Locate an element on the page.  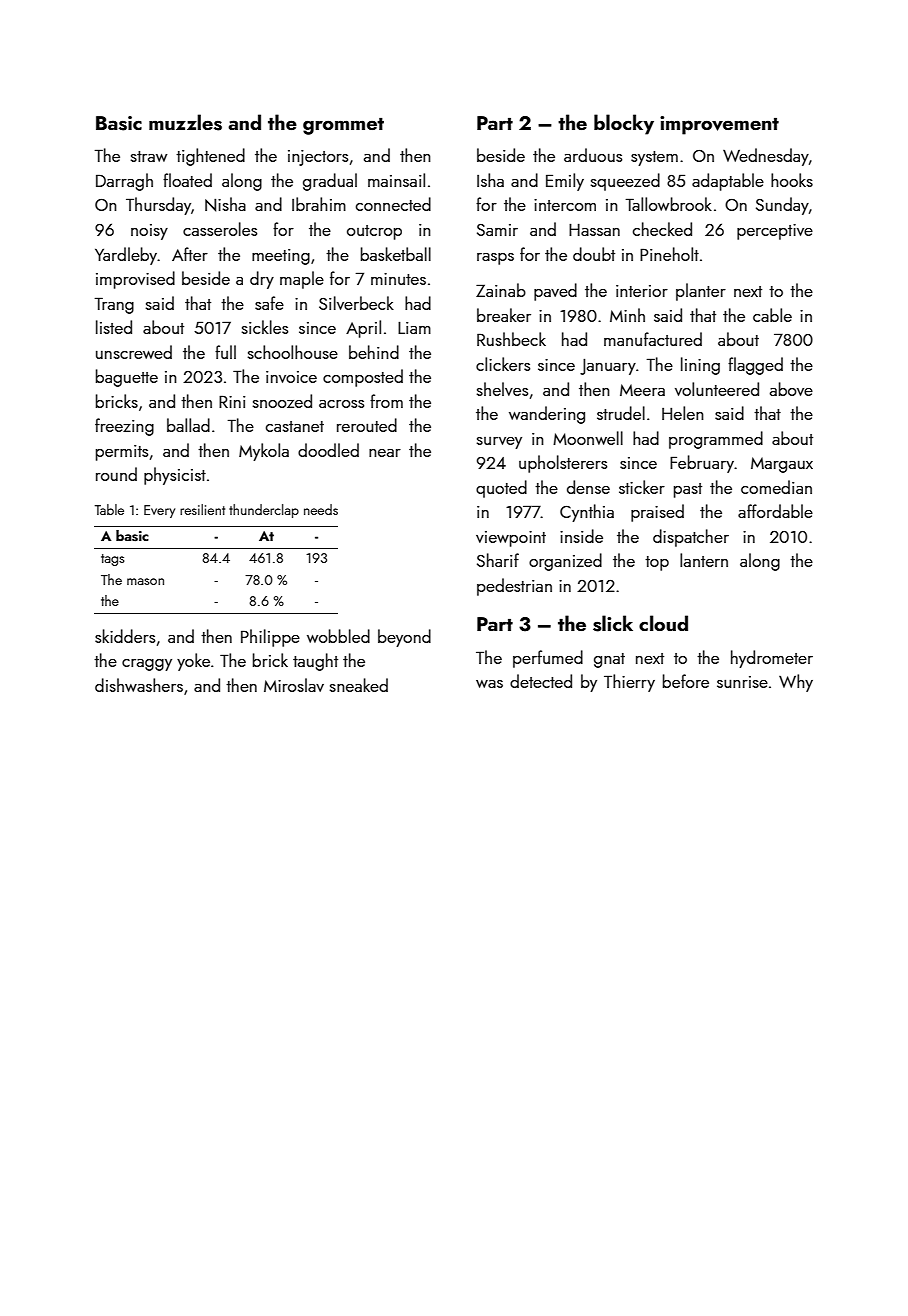
shelves is located at coordinates (502, 389).
